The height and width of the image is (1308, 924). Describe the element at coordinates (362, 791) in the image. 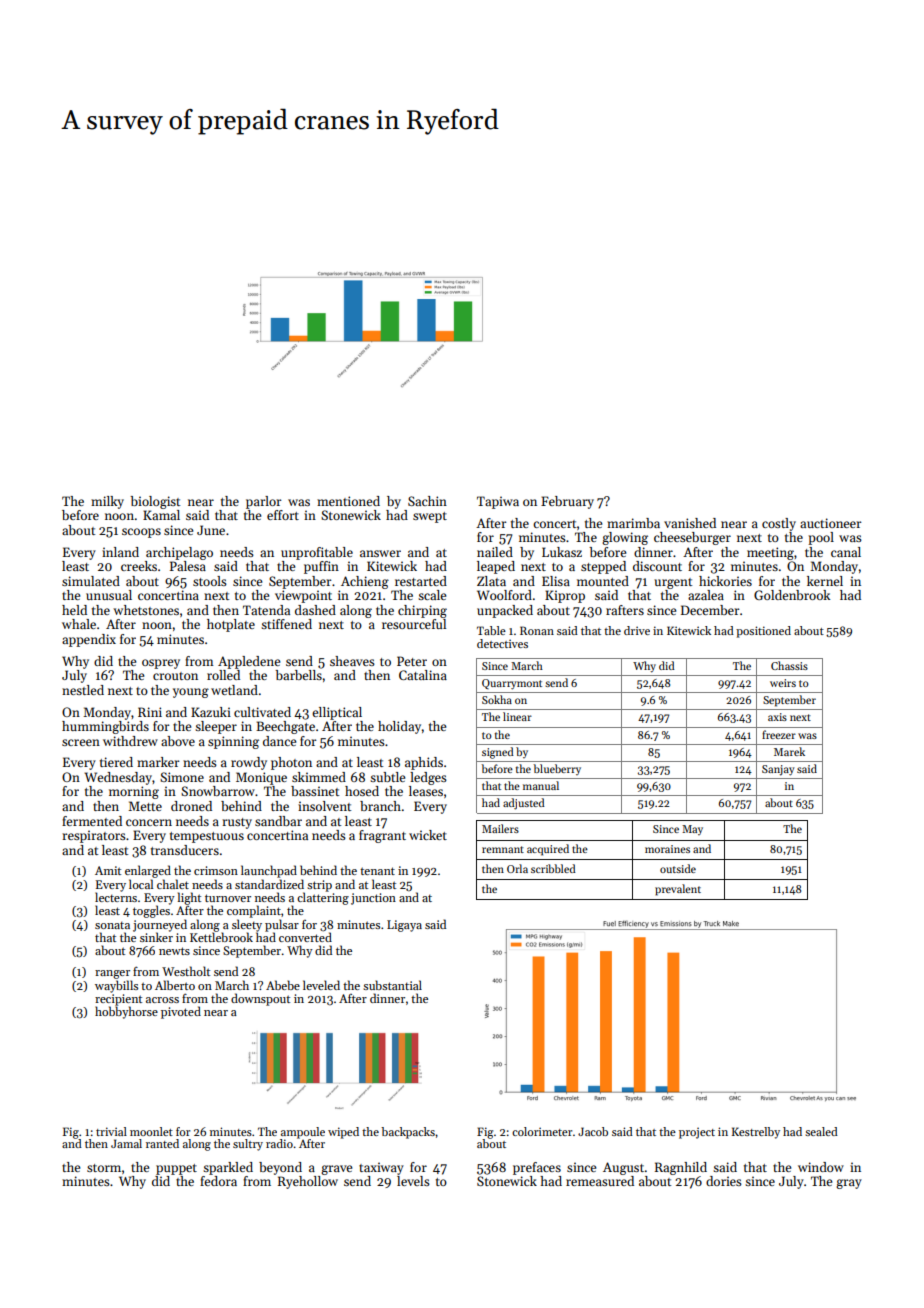

I see `hosed` at that location.
